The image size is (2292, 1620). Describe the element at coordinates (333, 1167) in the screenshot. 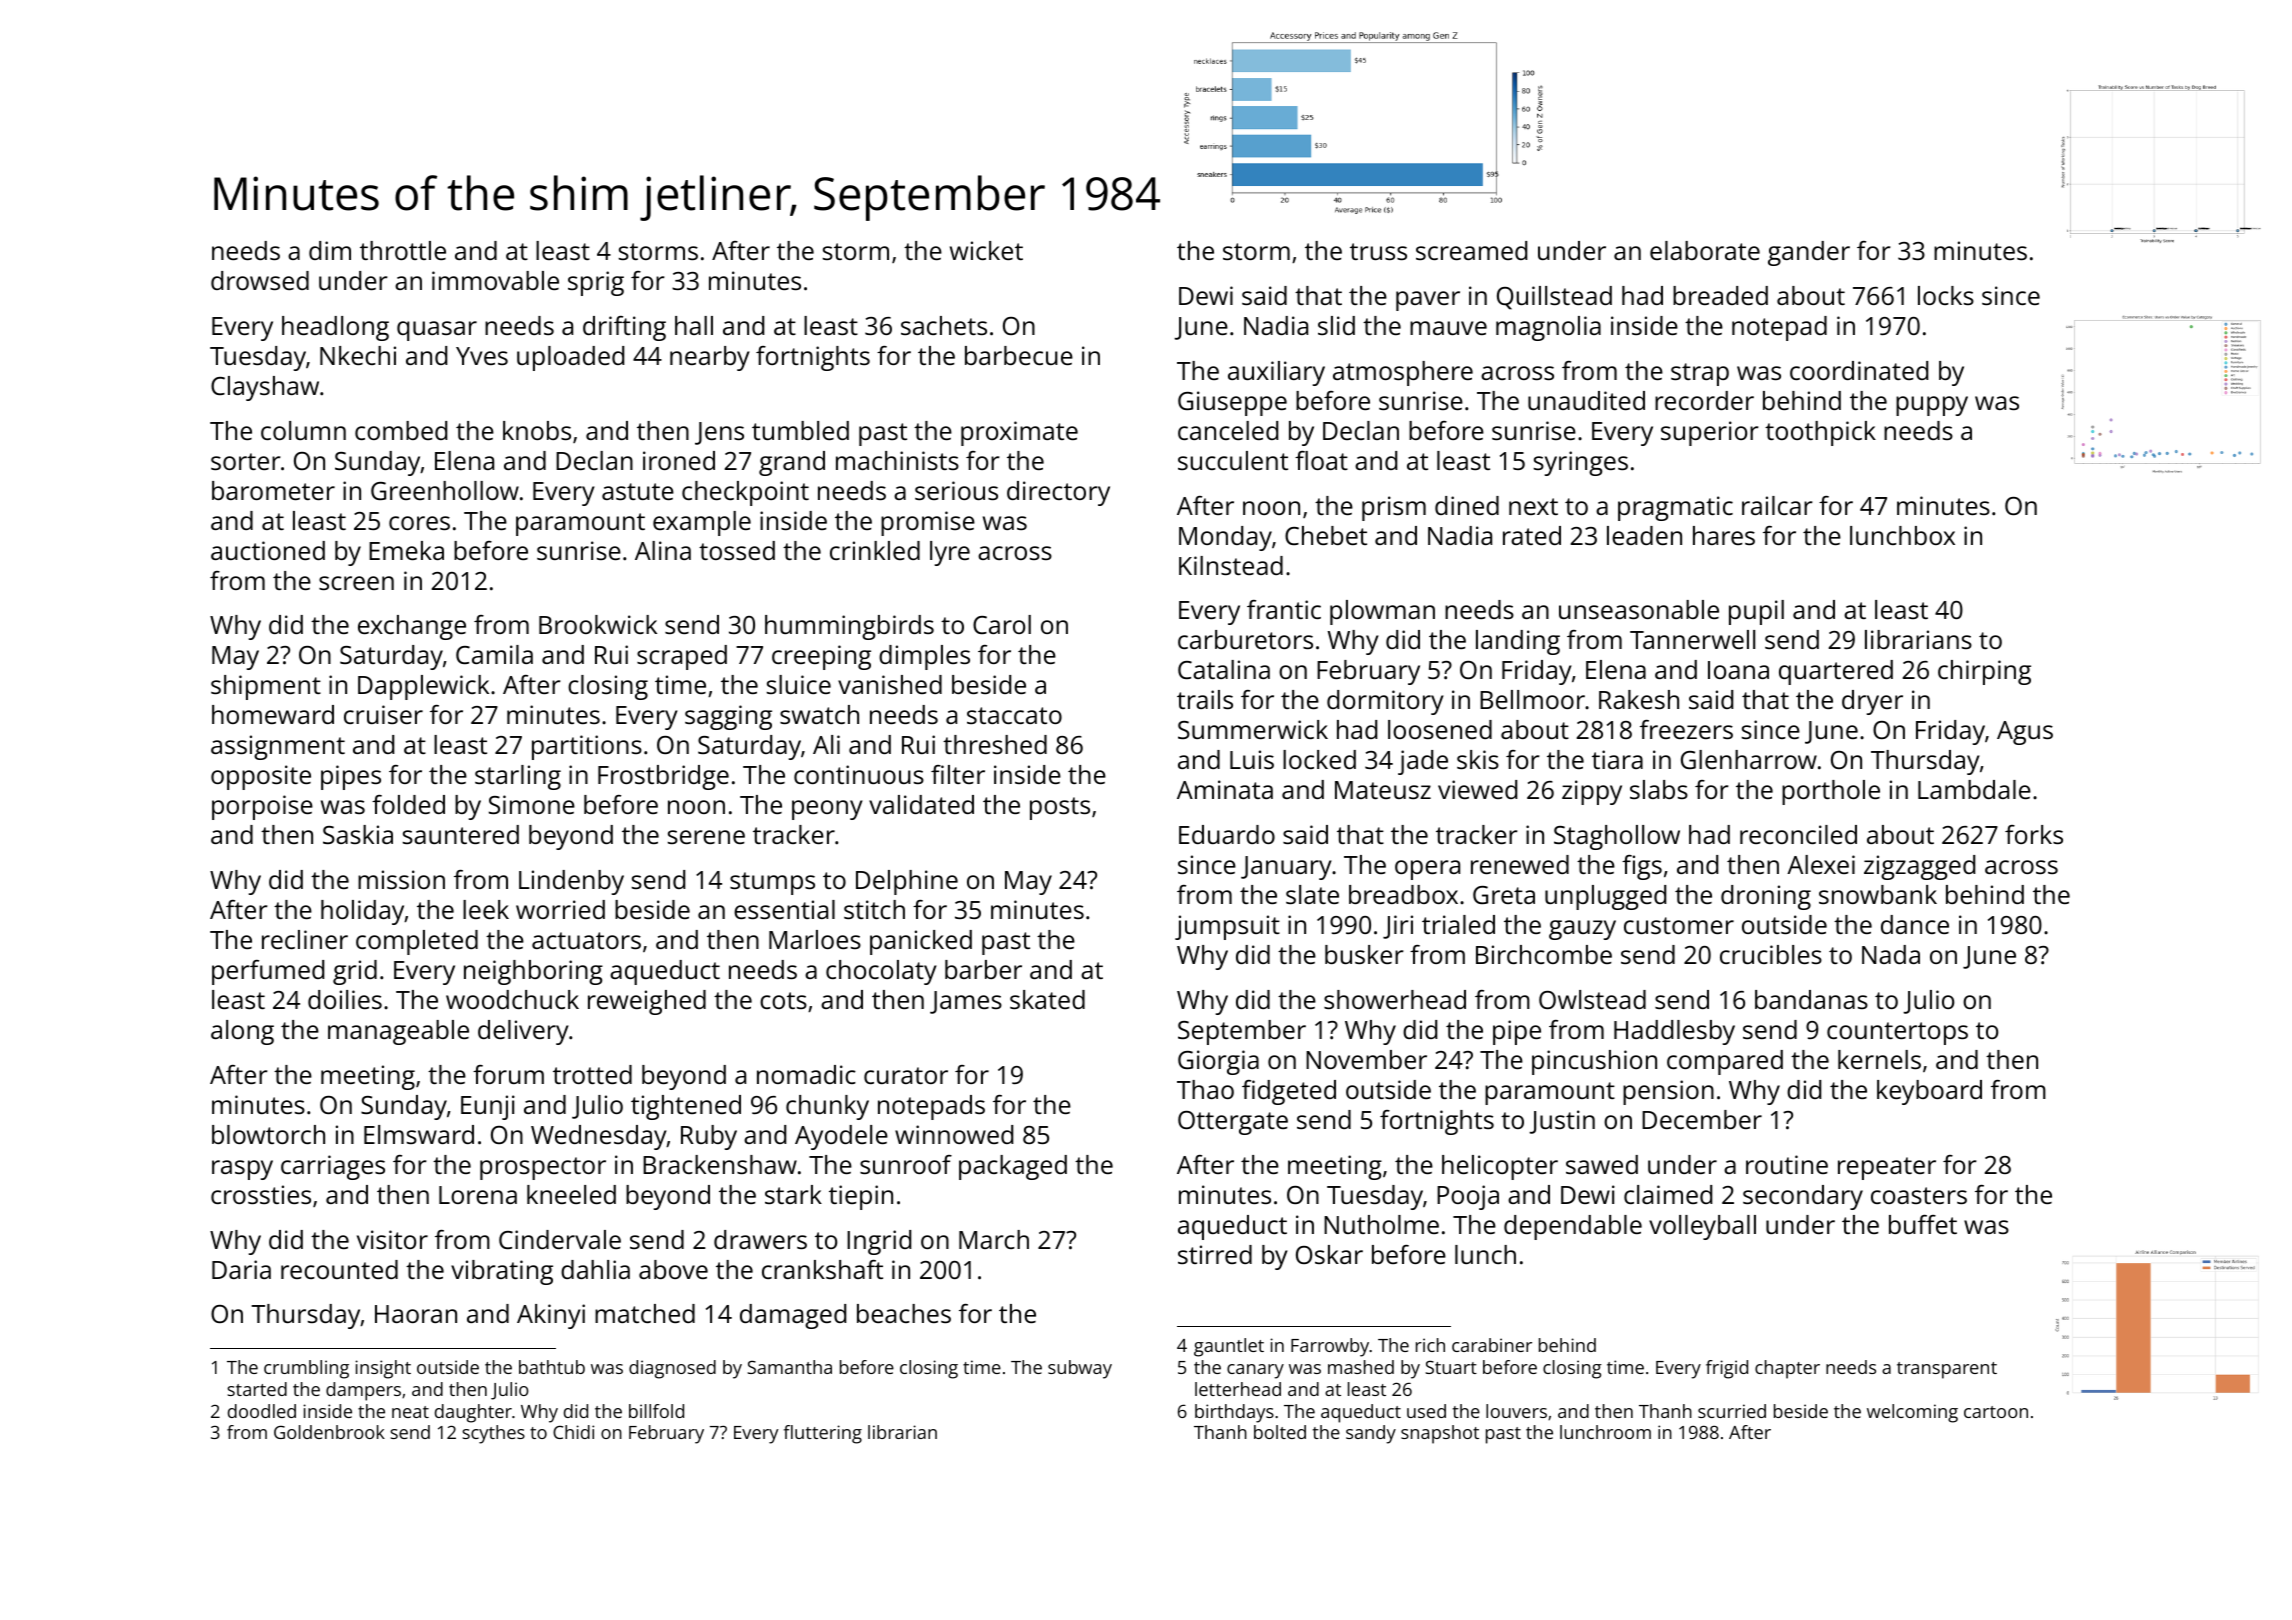

I see `carriages` at that location.
